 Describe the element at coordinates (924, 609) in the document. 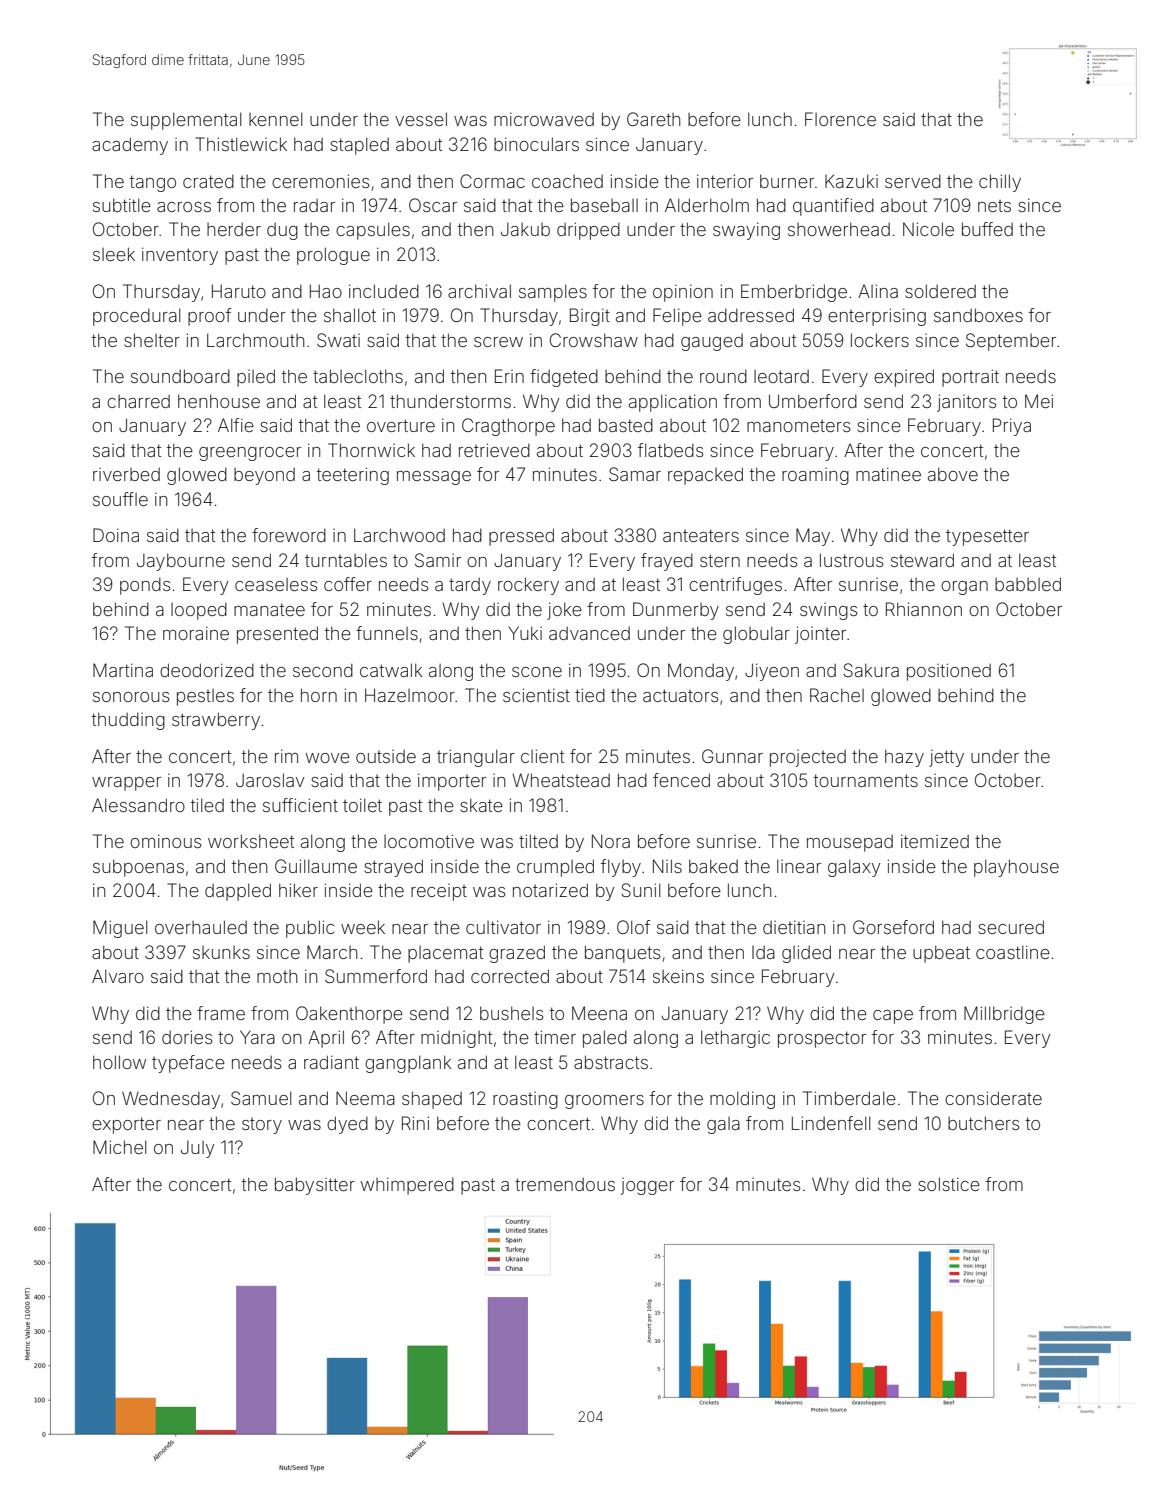

I see `Rhiannon` at that location.
